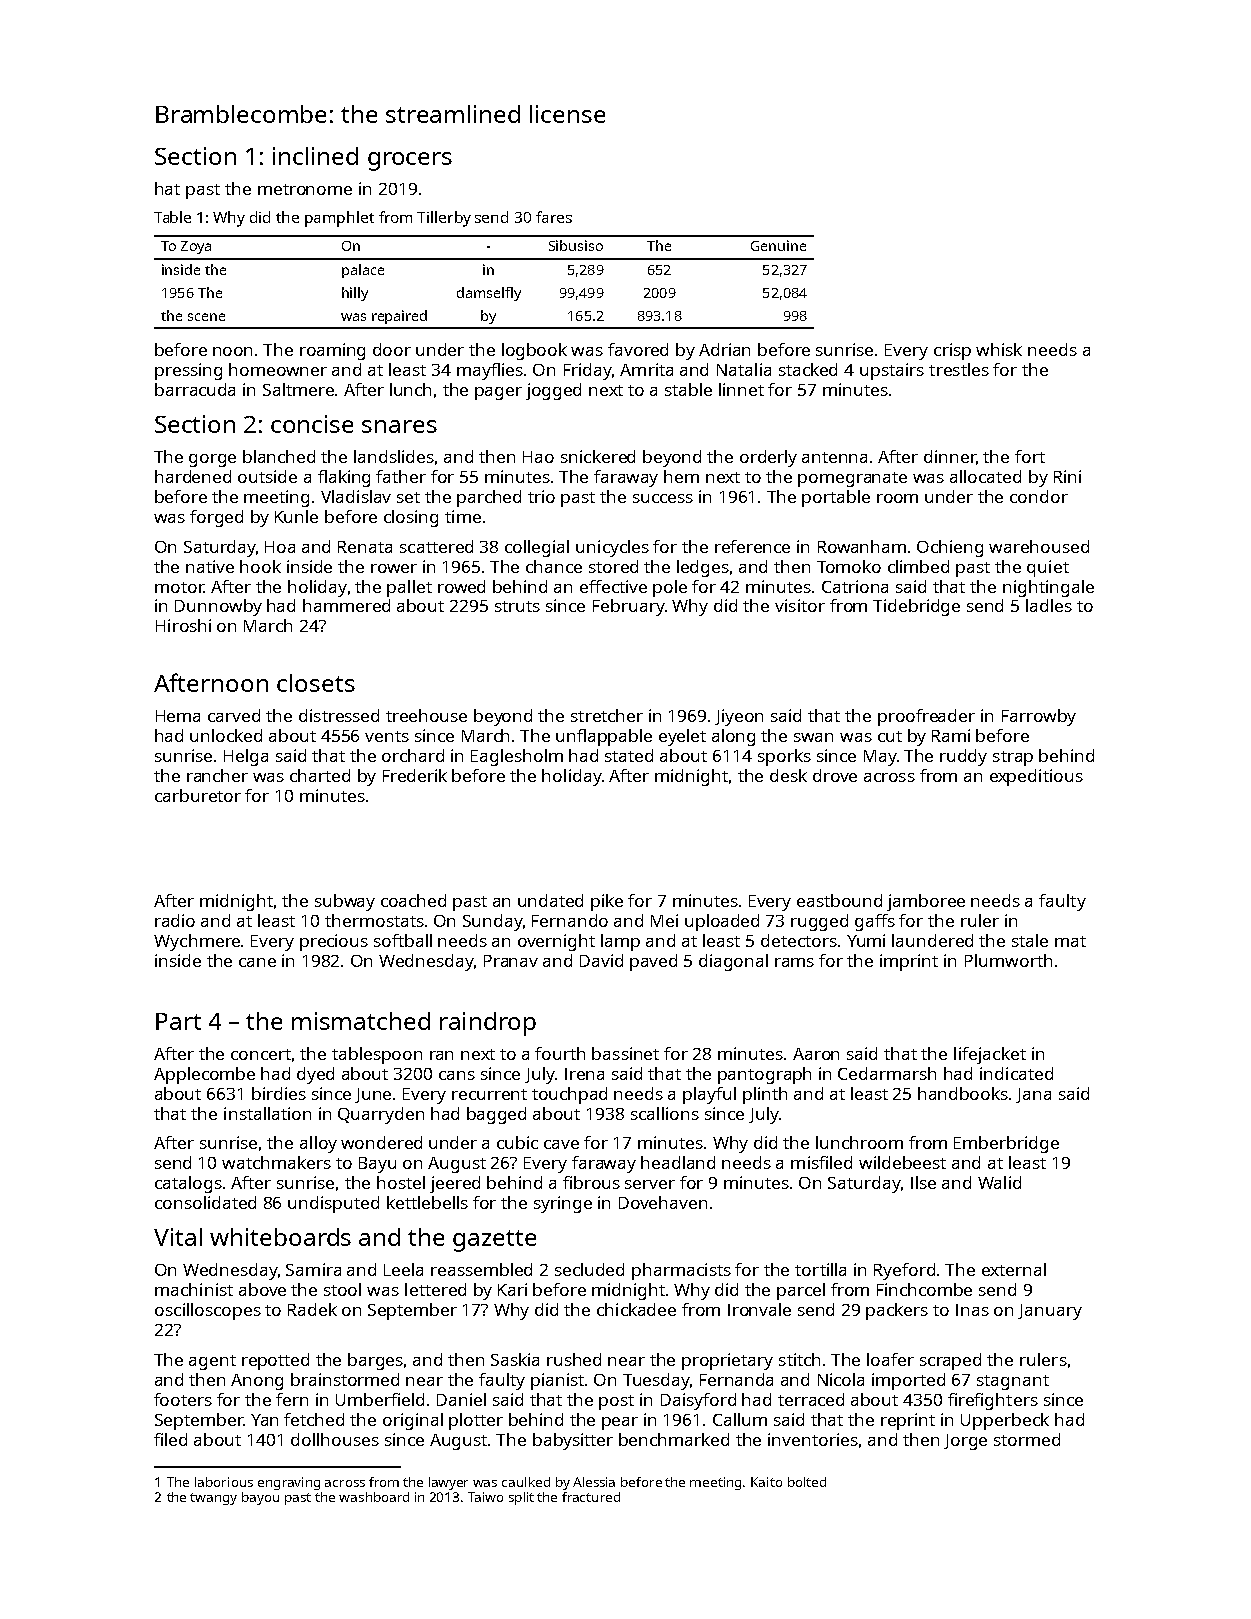 The image size is (1251, 1619). I want to click on homeowner, so click(278, 369).
